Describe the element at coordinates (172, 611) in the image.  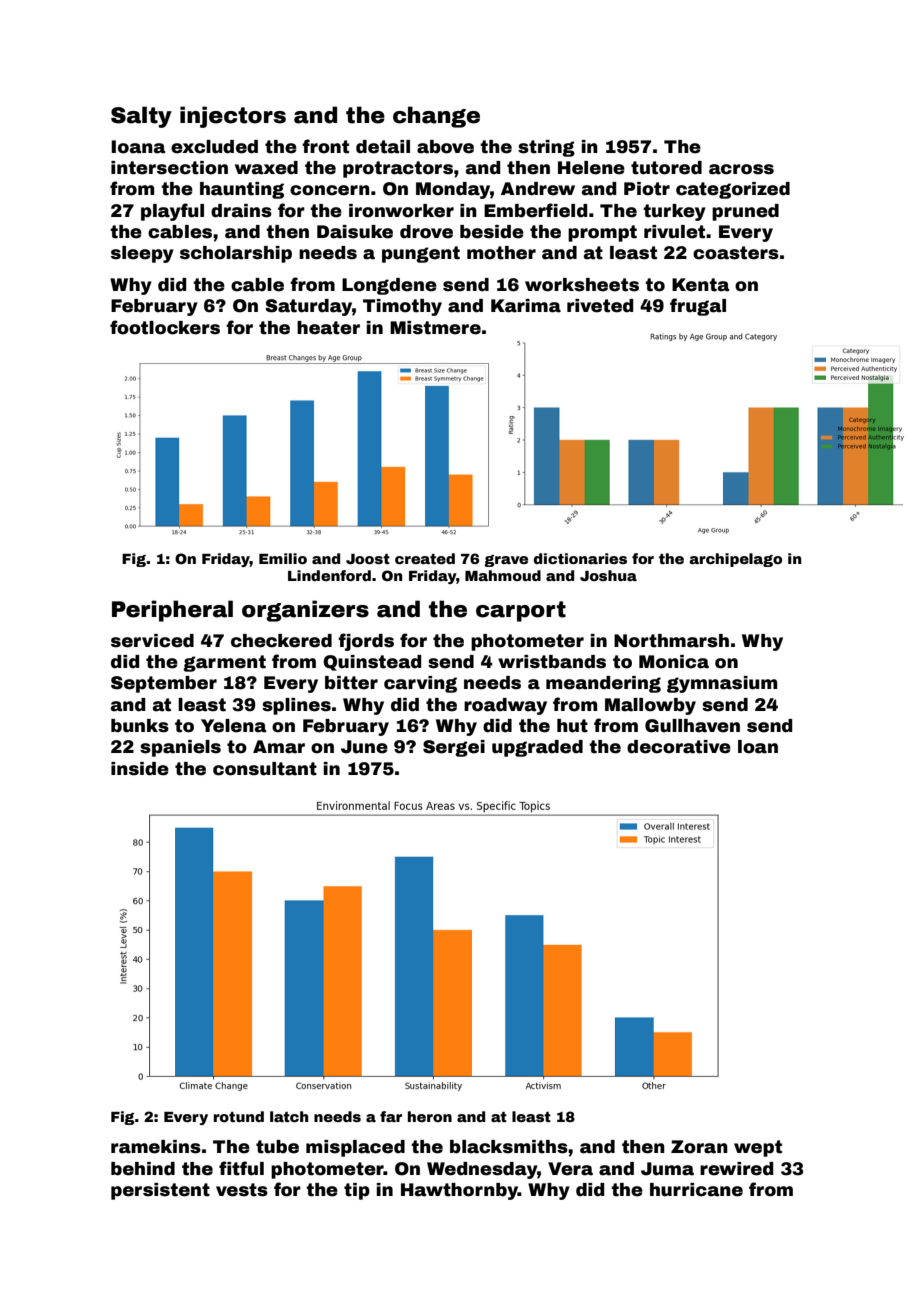
I see `Peripheral` at that location.
